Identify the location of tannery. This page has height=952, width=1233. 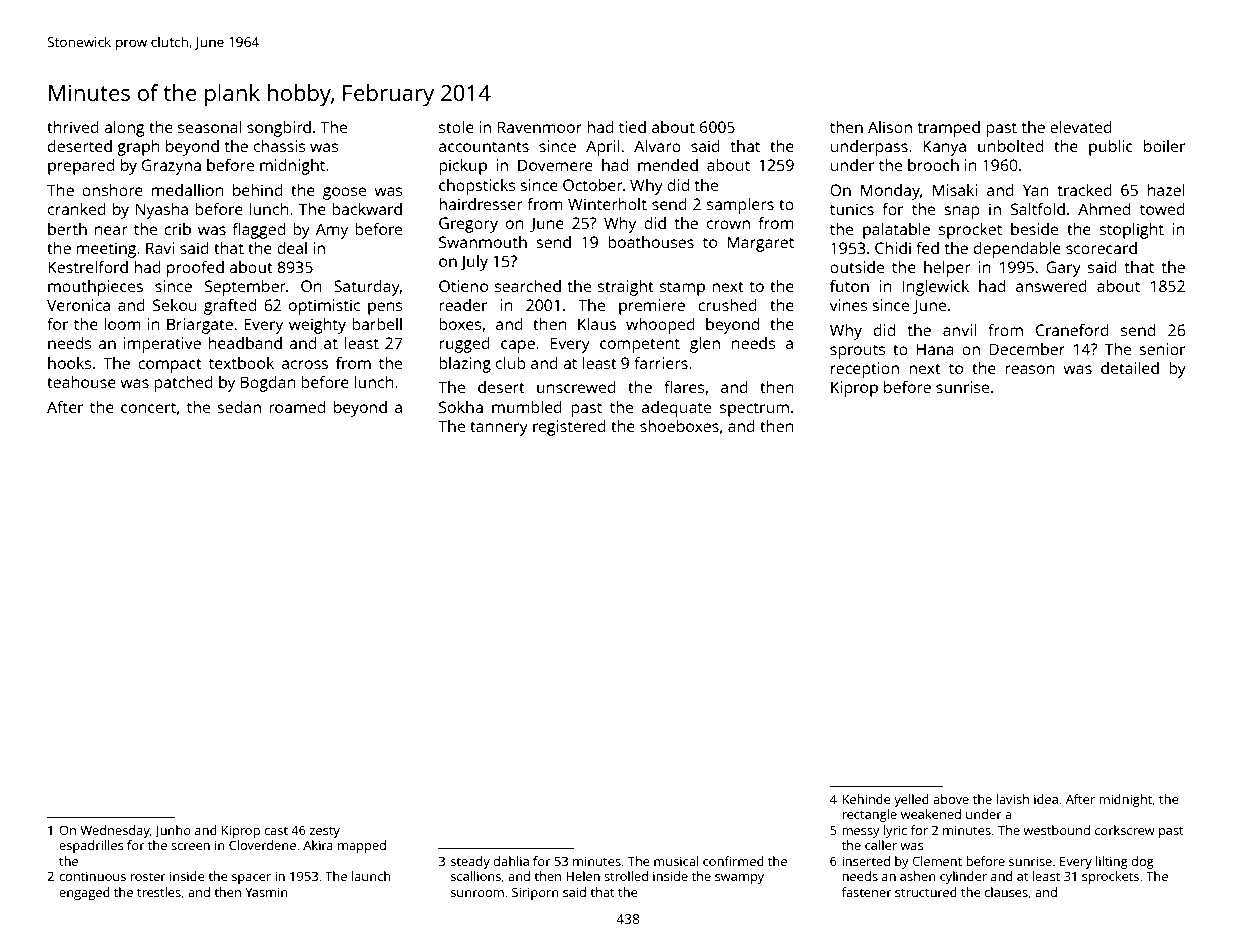
(499, 428).
